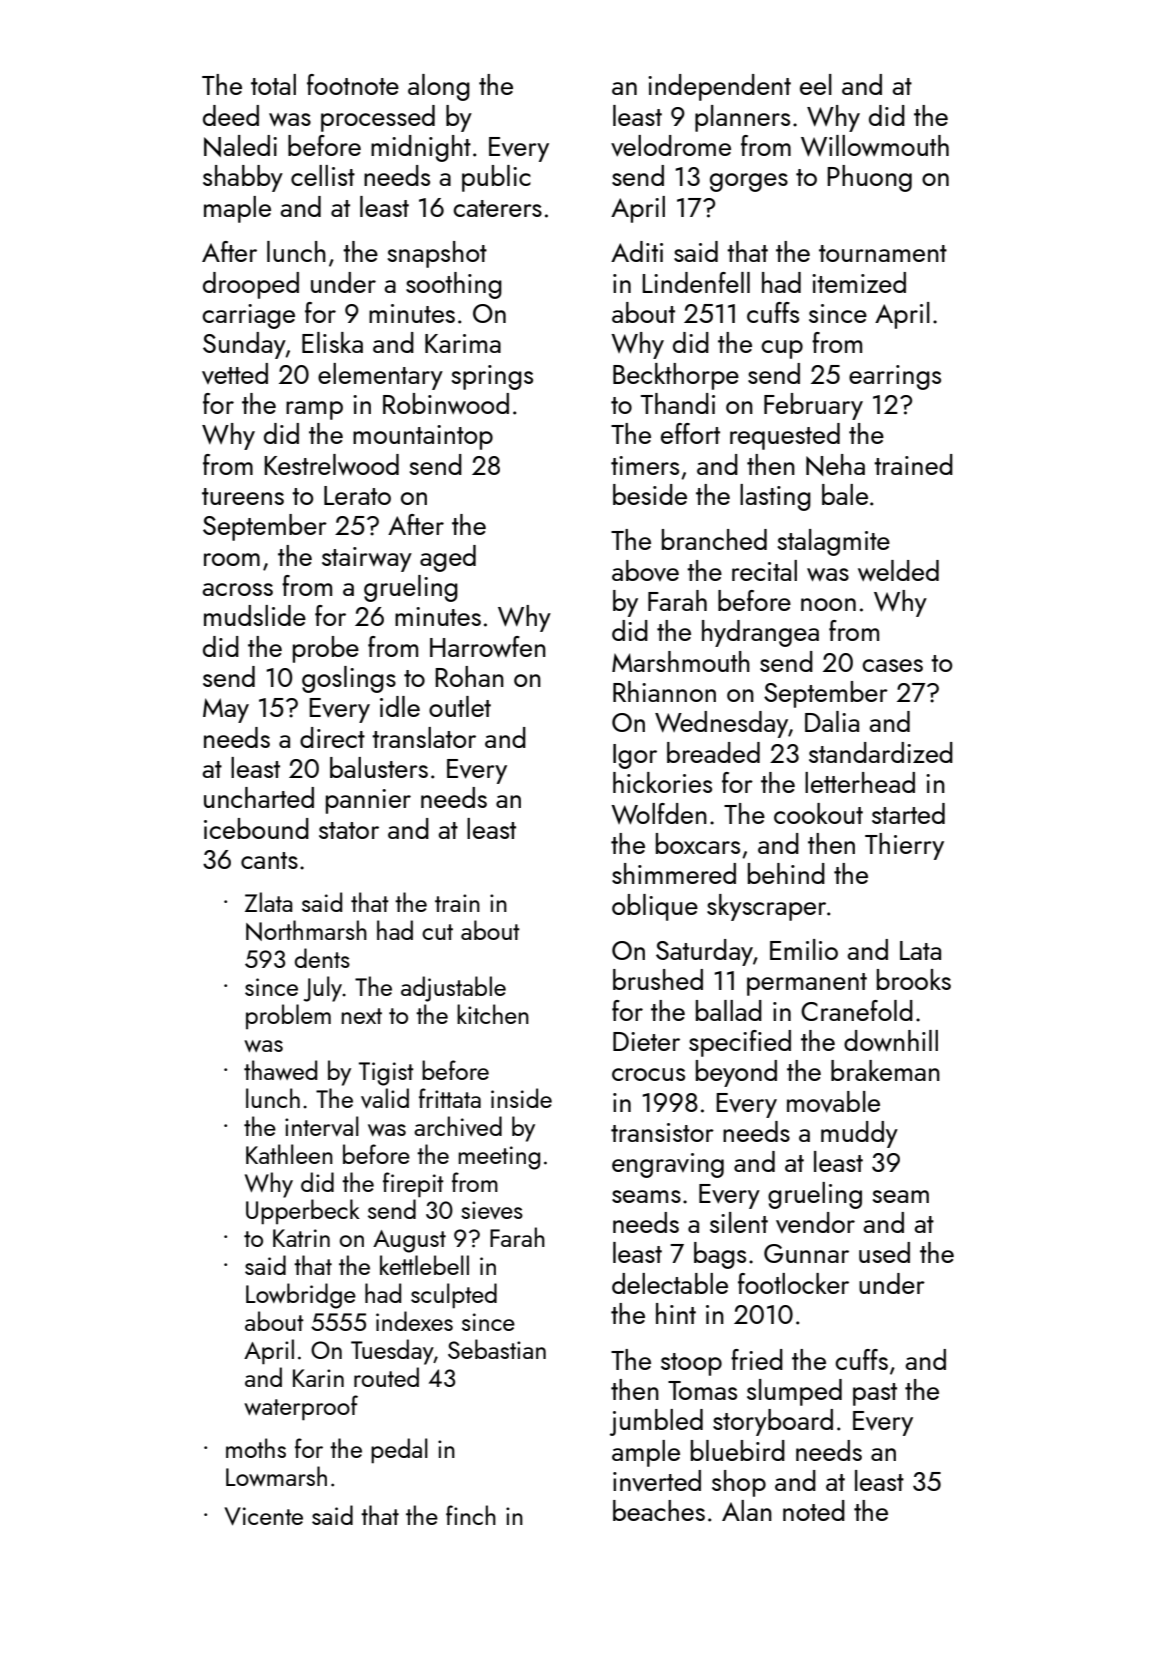  What do you see at coordinates (813, 406) in the page?
I see `February` at bounding box center [813, 406].
